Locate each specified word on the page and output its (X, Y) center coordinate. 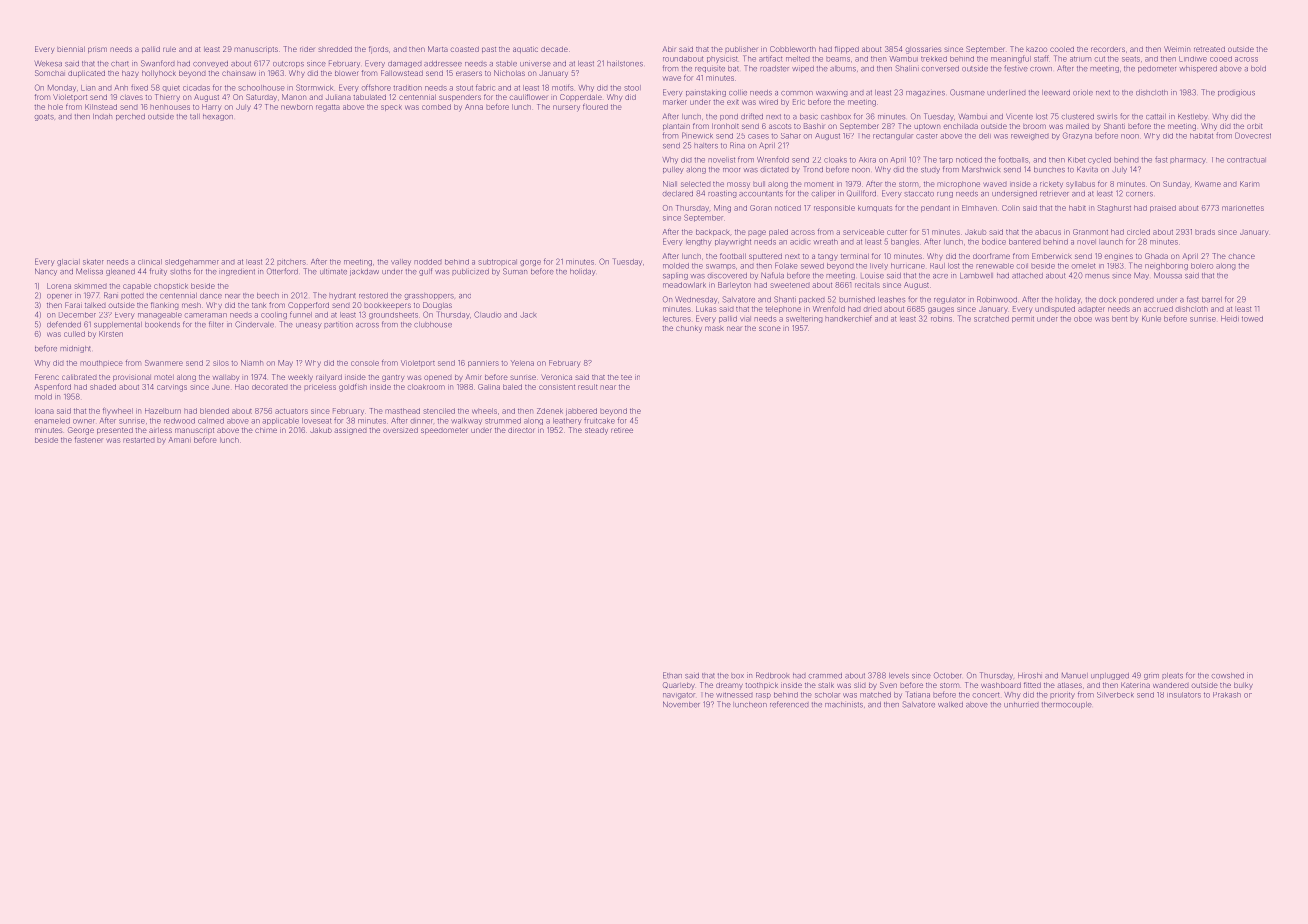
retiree (622, 430)
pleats (1172, 676)
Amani (179, 440)
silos (221, 363)
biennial (71, 49)
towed (1252, 319)
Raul (937, 266)
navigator (679, 695)
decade (554, 49)
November (681, 704)
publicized (470, 272)
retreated (1209, 49)
